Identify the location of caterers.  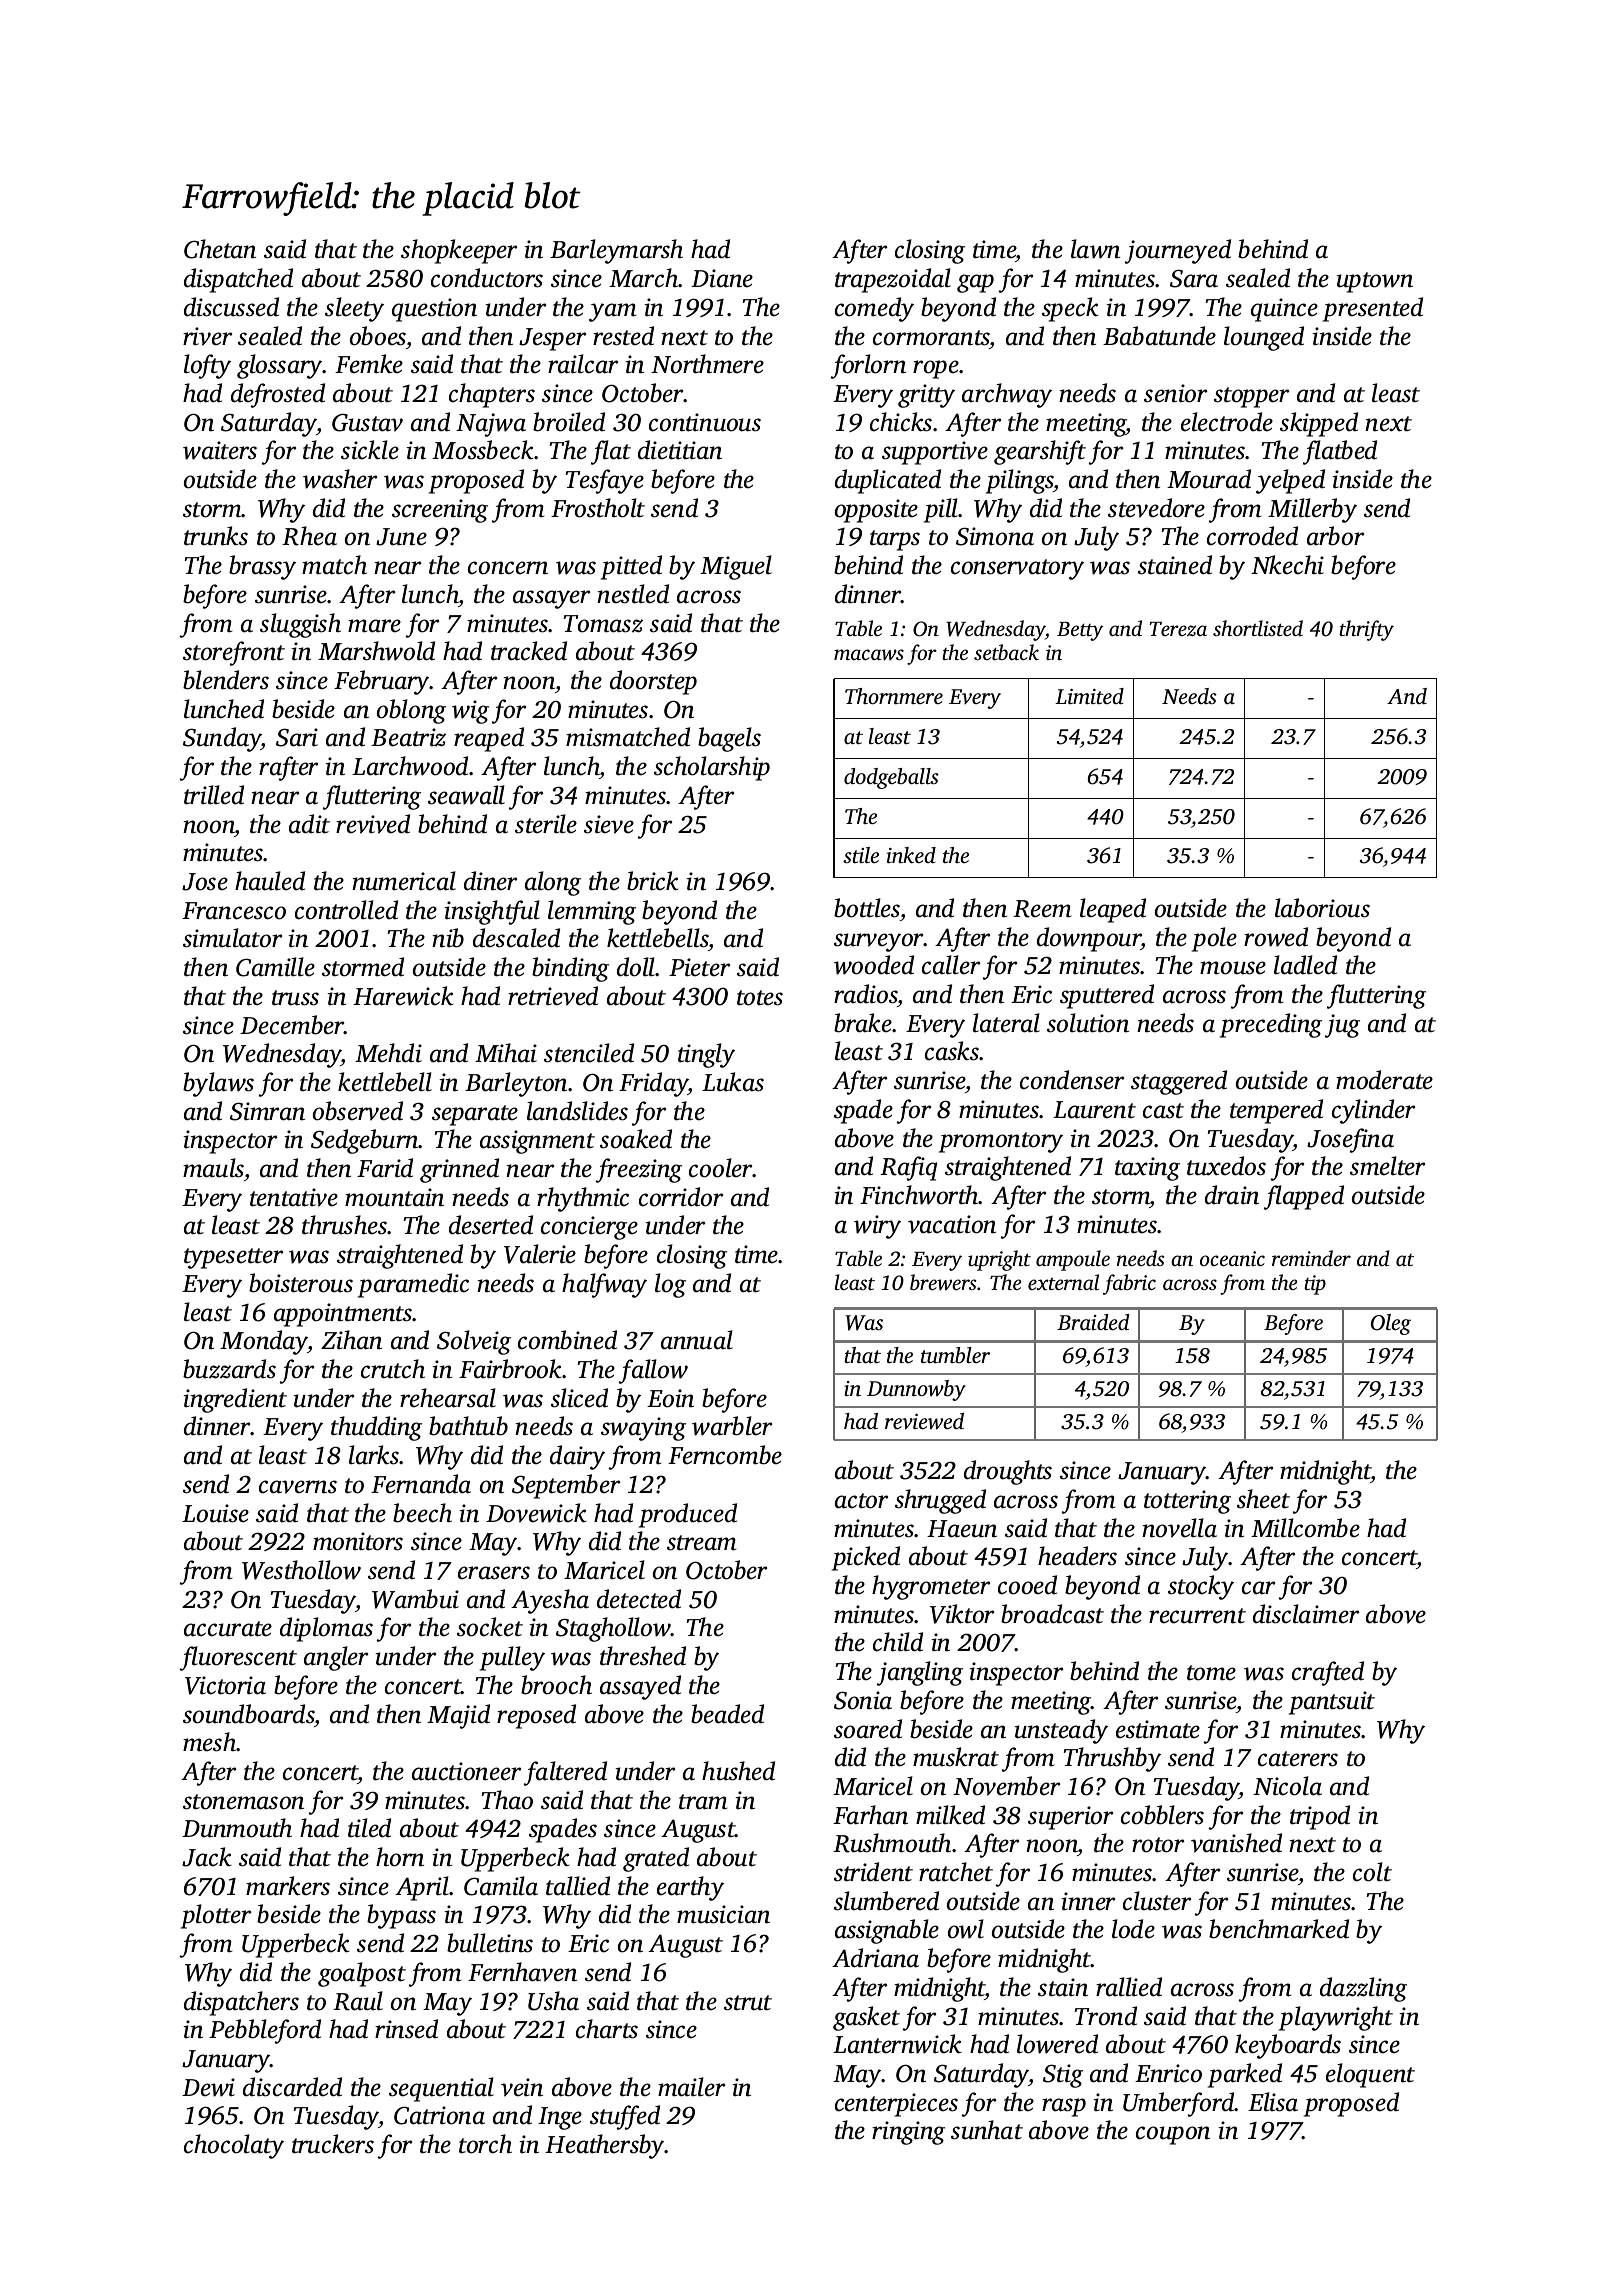
(1298, 1759).
